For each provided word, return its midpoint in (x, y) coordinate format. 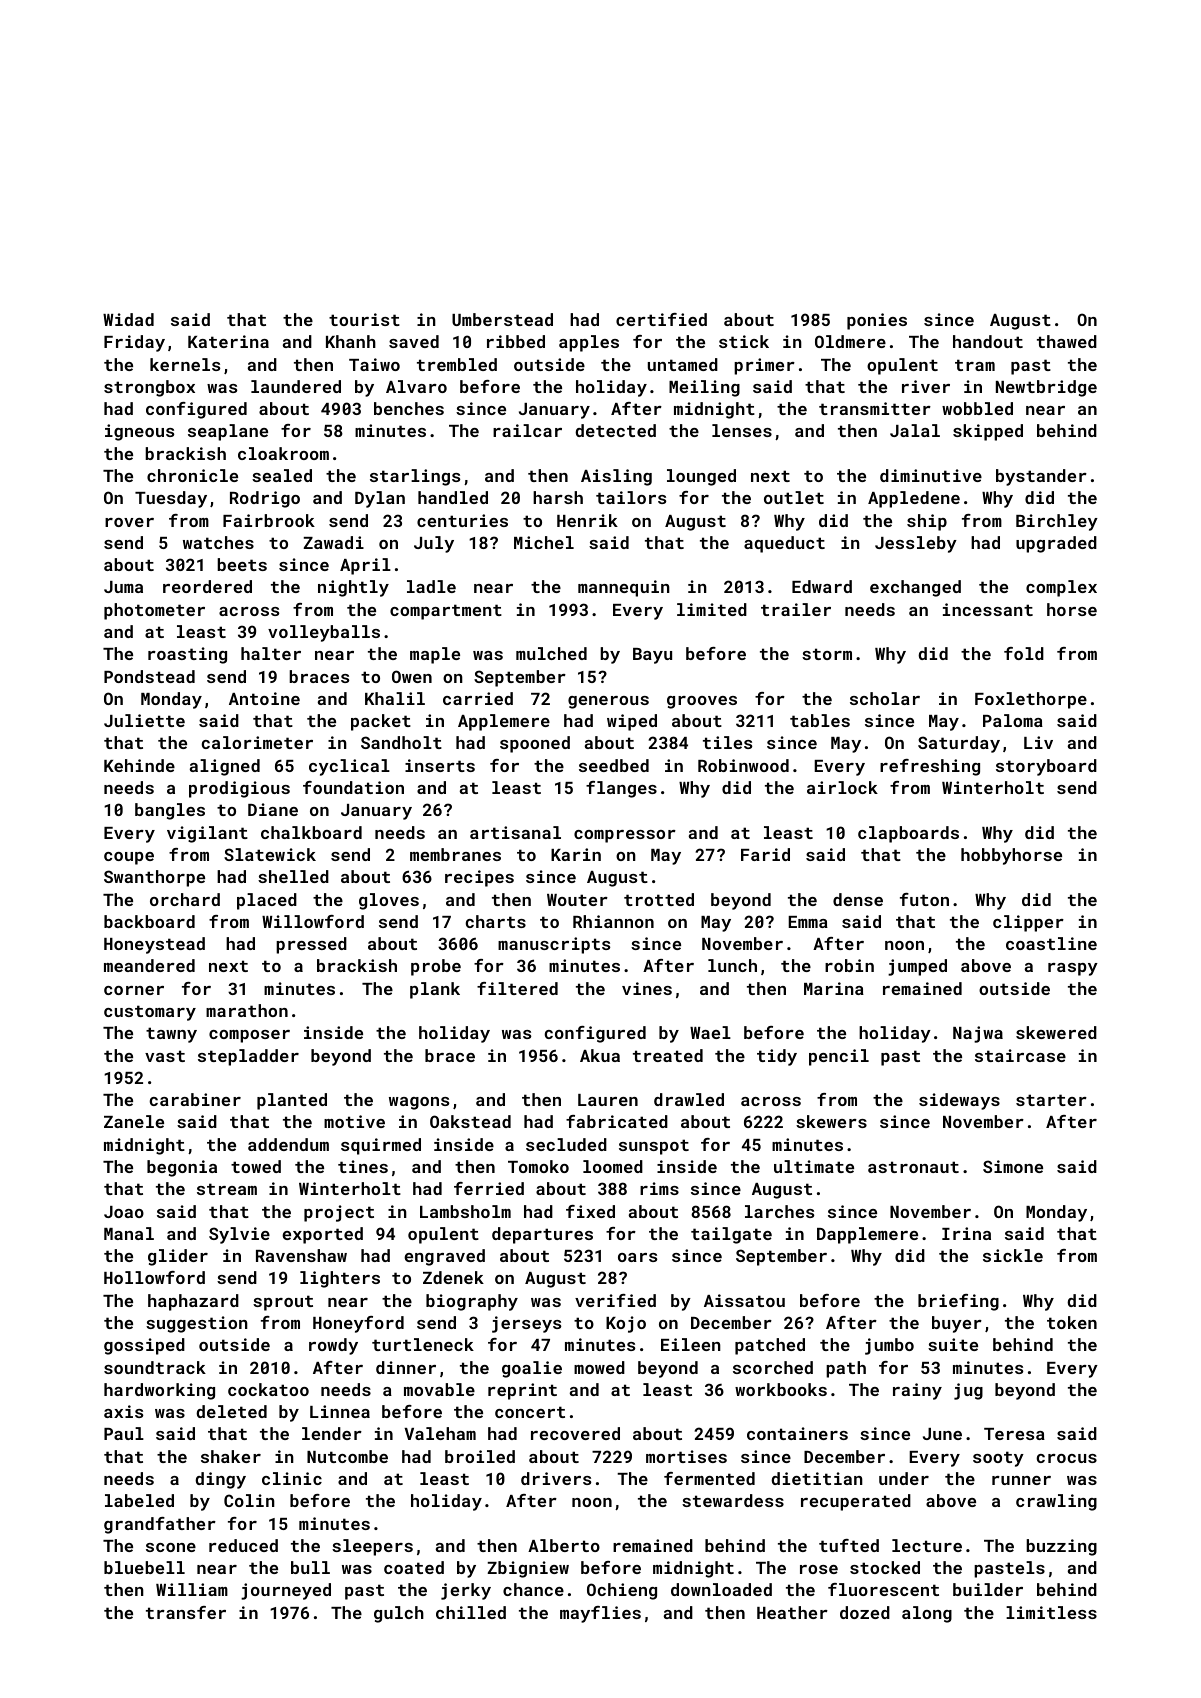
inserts (440, 765)
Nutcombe (347, 1456)
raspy (1073, 969)
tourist (364, 319)
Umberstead (502, 319)
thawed (1067, 341)
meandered (149, 965)
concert (530, 1412)
